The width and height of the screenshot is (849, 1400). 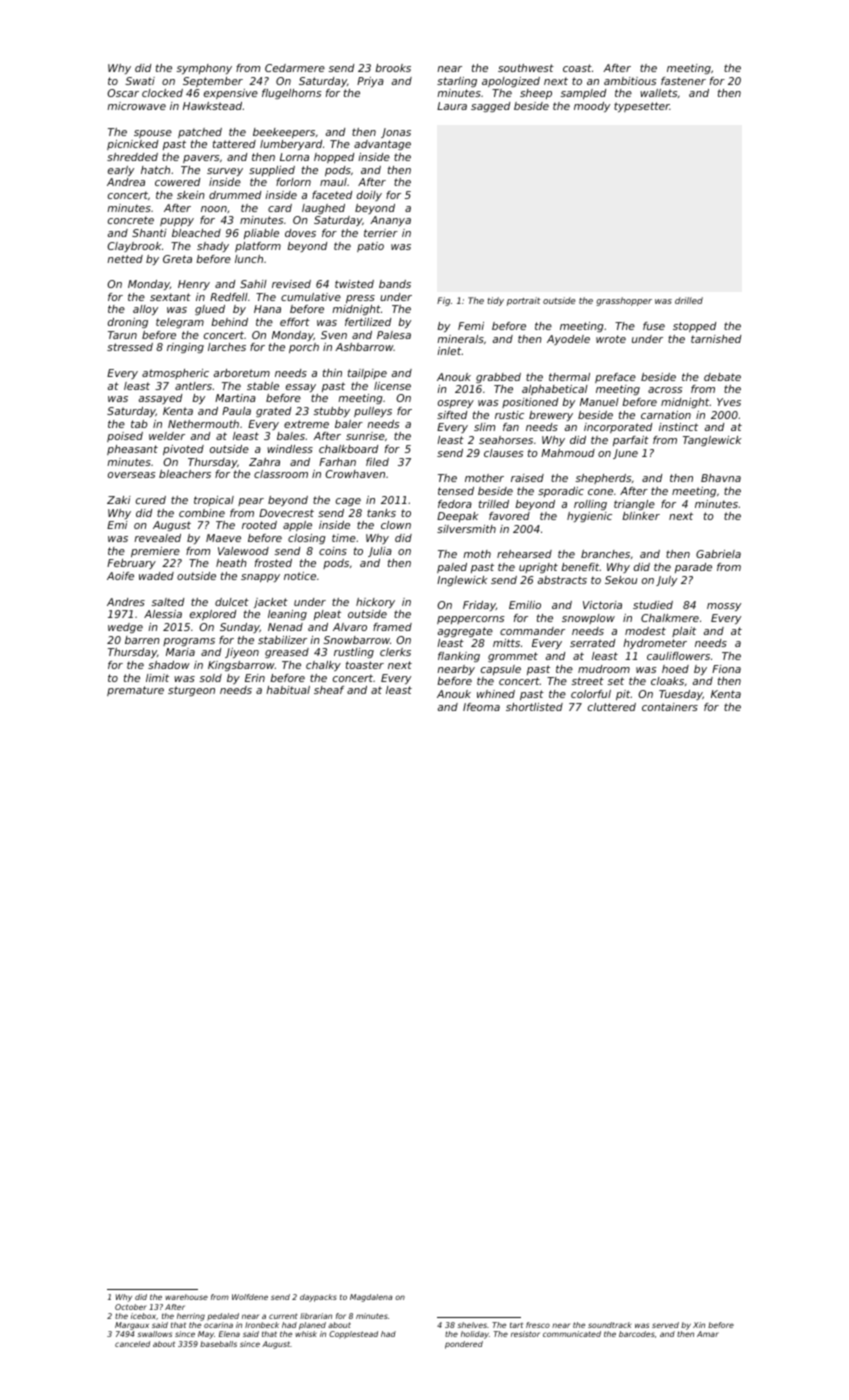 I want to click on shortlisted, so click(x=534, y=707).
